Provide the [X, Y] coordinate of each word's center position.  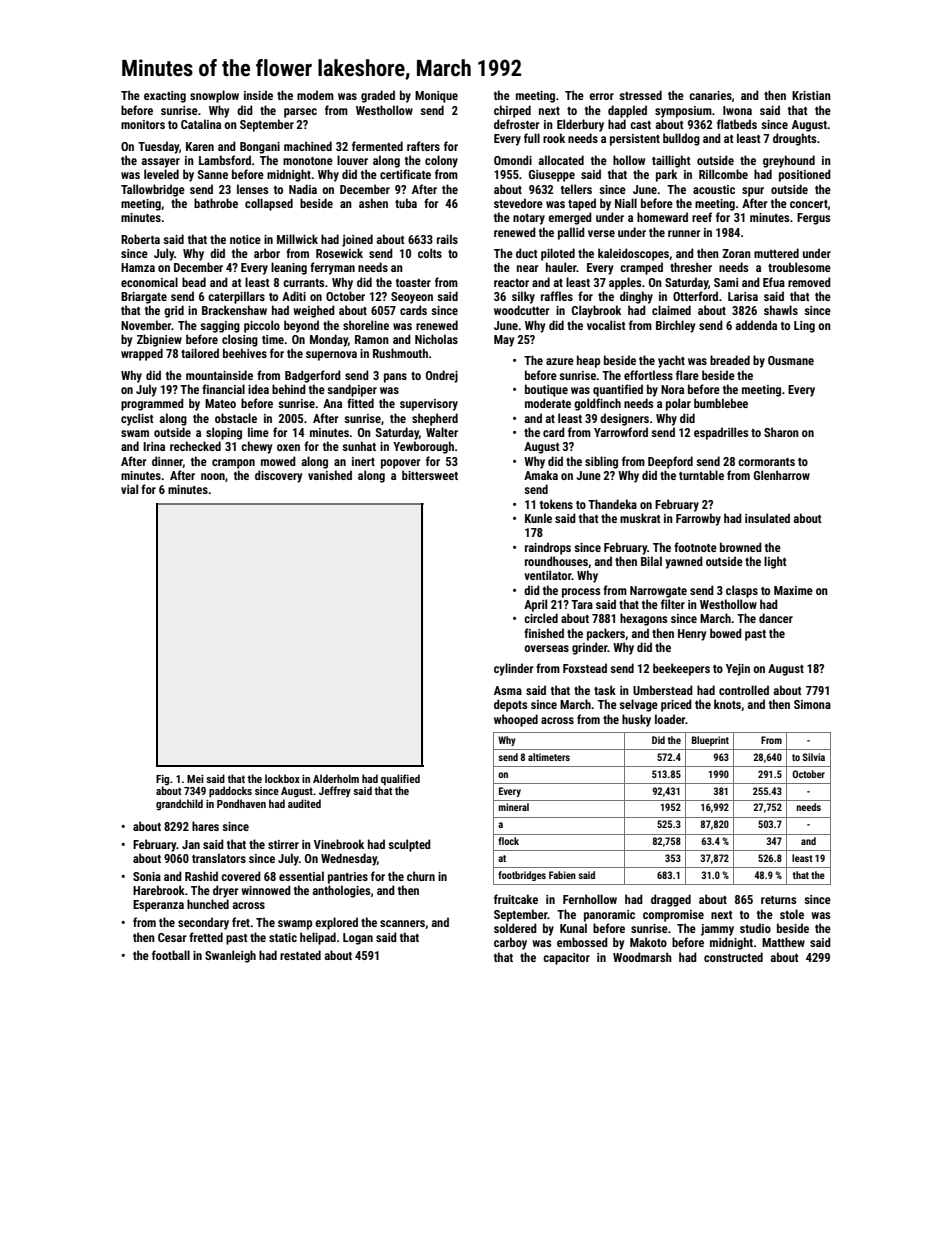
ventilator [548, 575]
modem [315, 95]
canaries [710, 95]
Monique [436, 97]
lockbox [282, 778]
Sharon [781, 432]
